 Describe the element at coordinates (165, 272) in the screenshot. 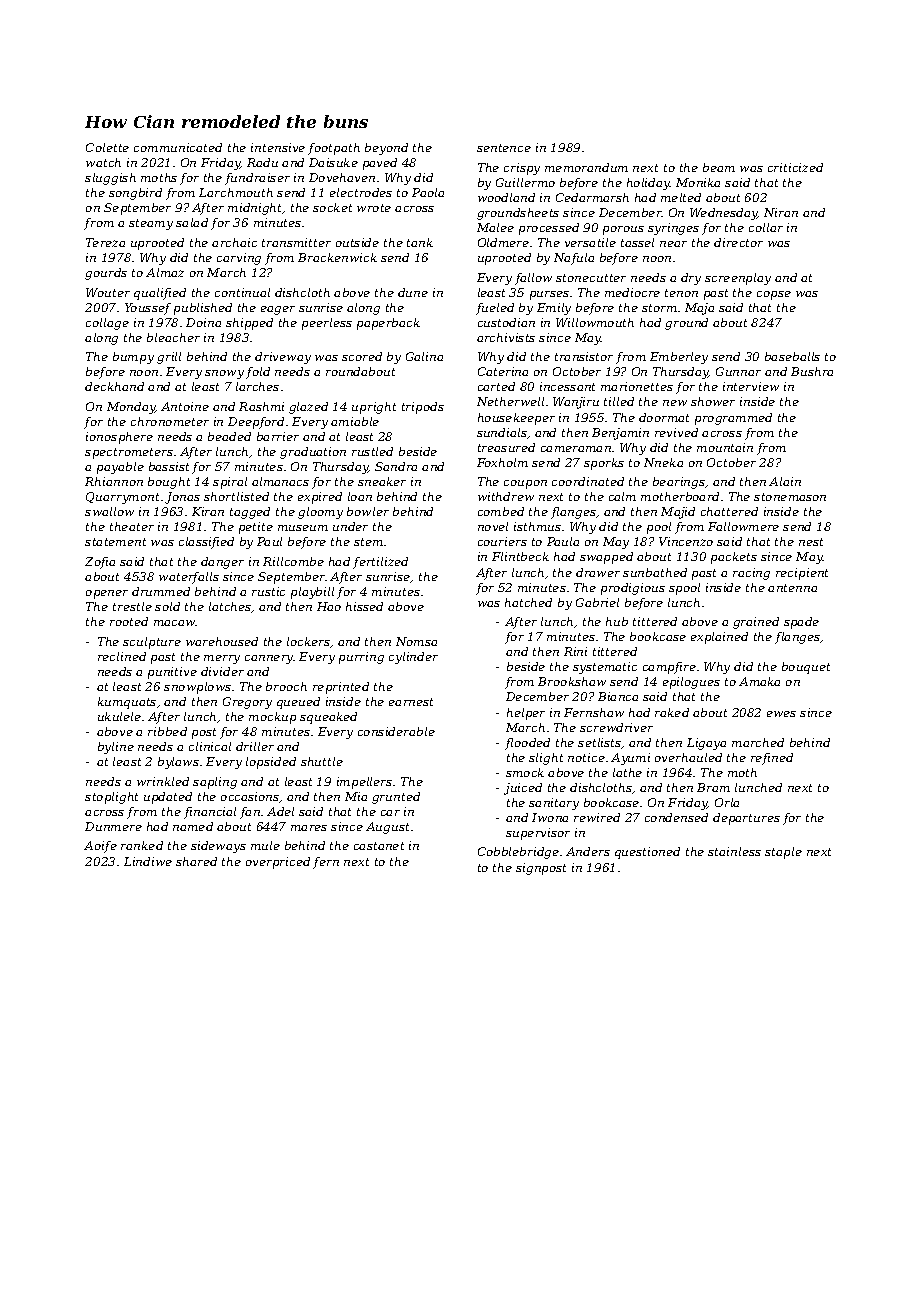

I see `Almaz` at that location.
